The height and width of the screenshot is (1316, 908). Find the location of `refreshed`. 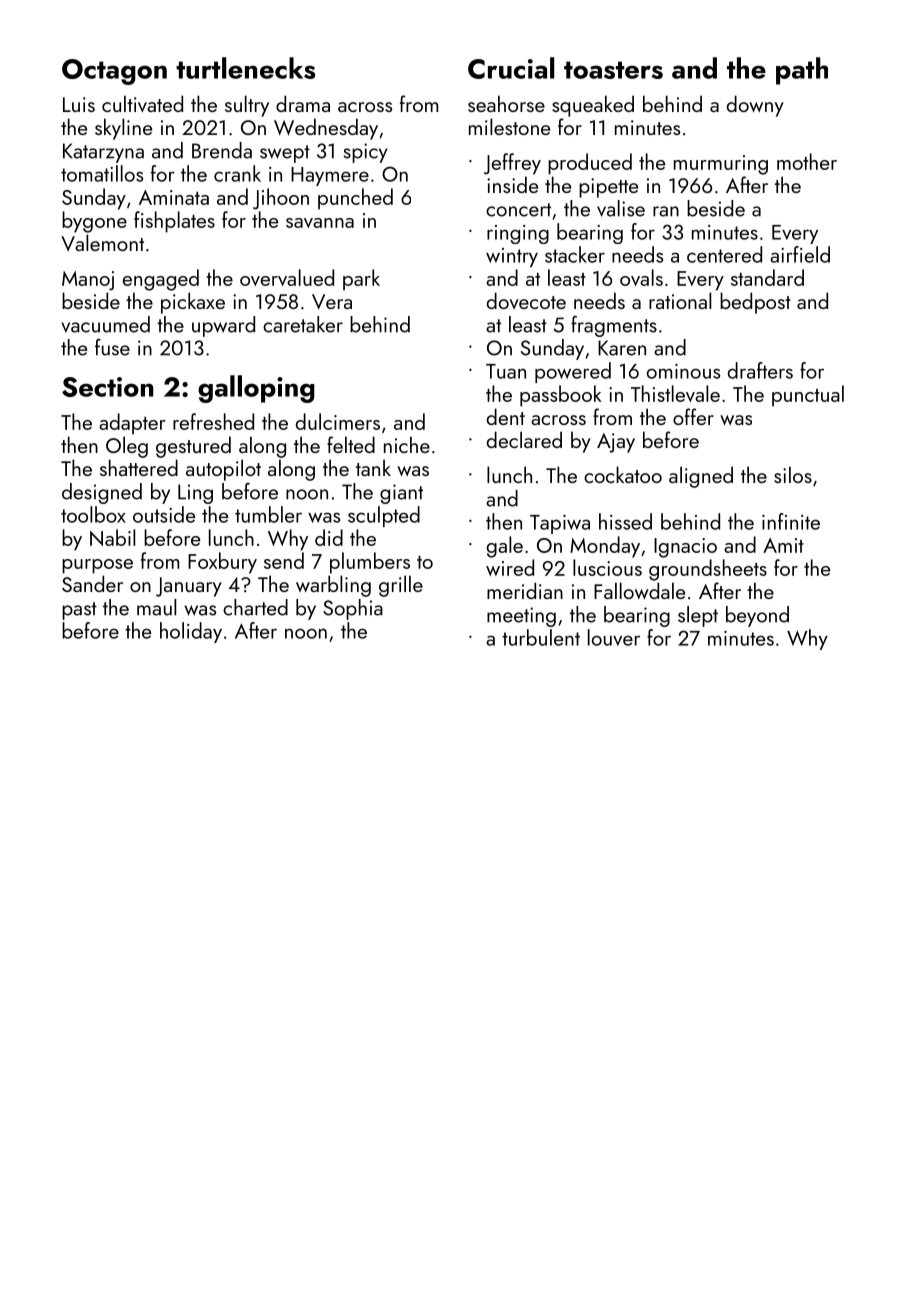

refreshed is located at coordinates (213, 421).
